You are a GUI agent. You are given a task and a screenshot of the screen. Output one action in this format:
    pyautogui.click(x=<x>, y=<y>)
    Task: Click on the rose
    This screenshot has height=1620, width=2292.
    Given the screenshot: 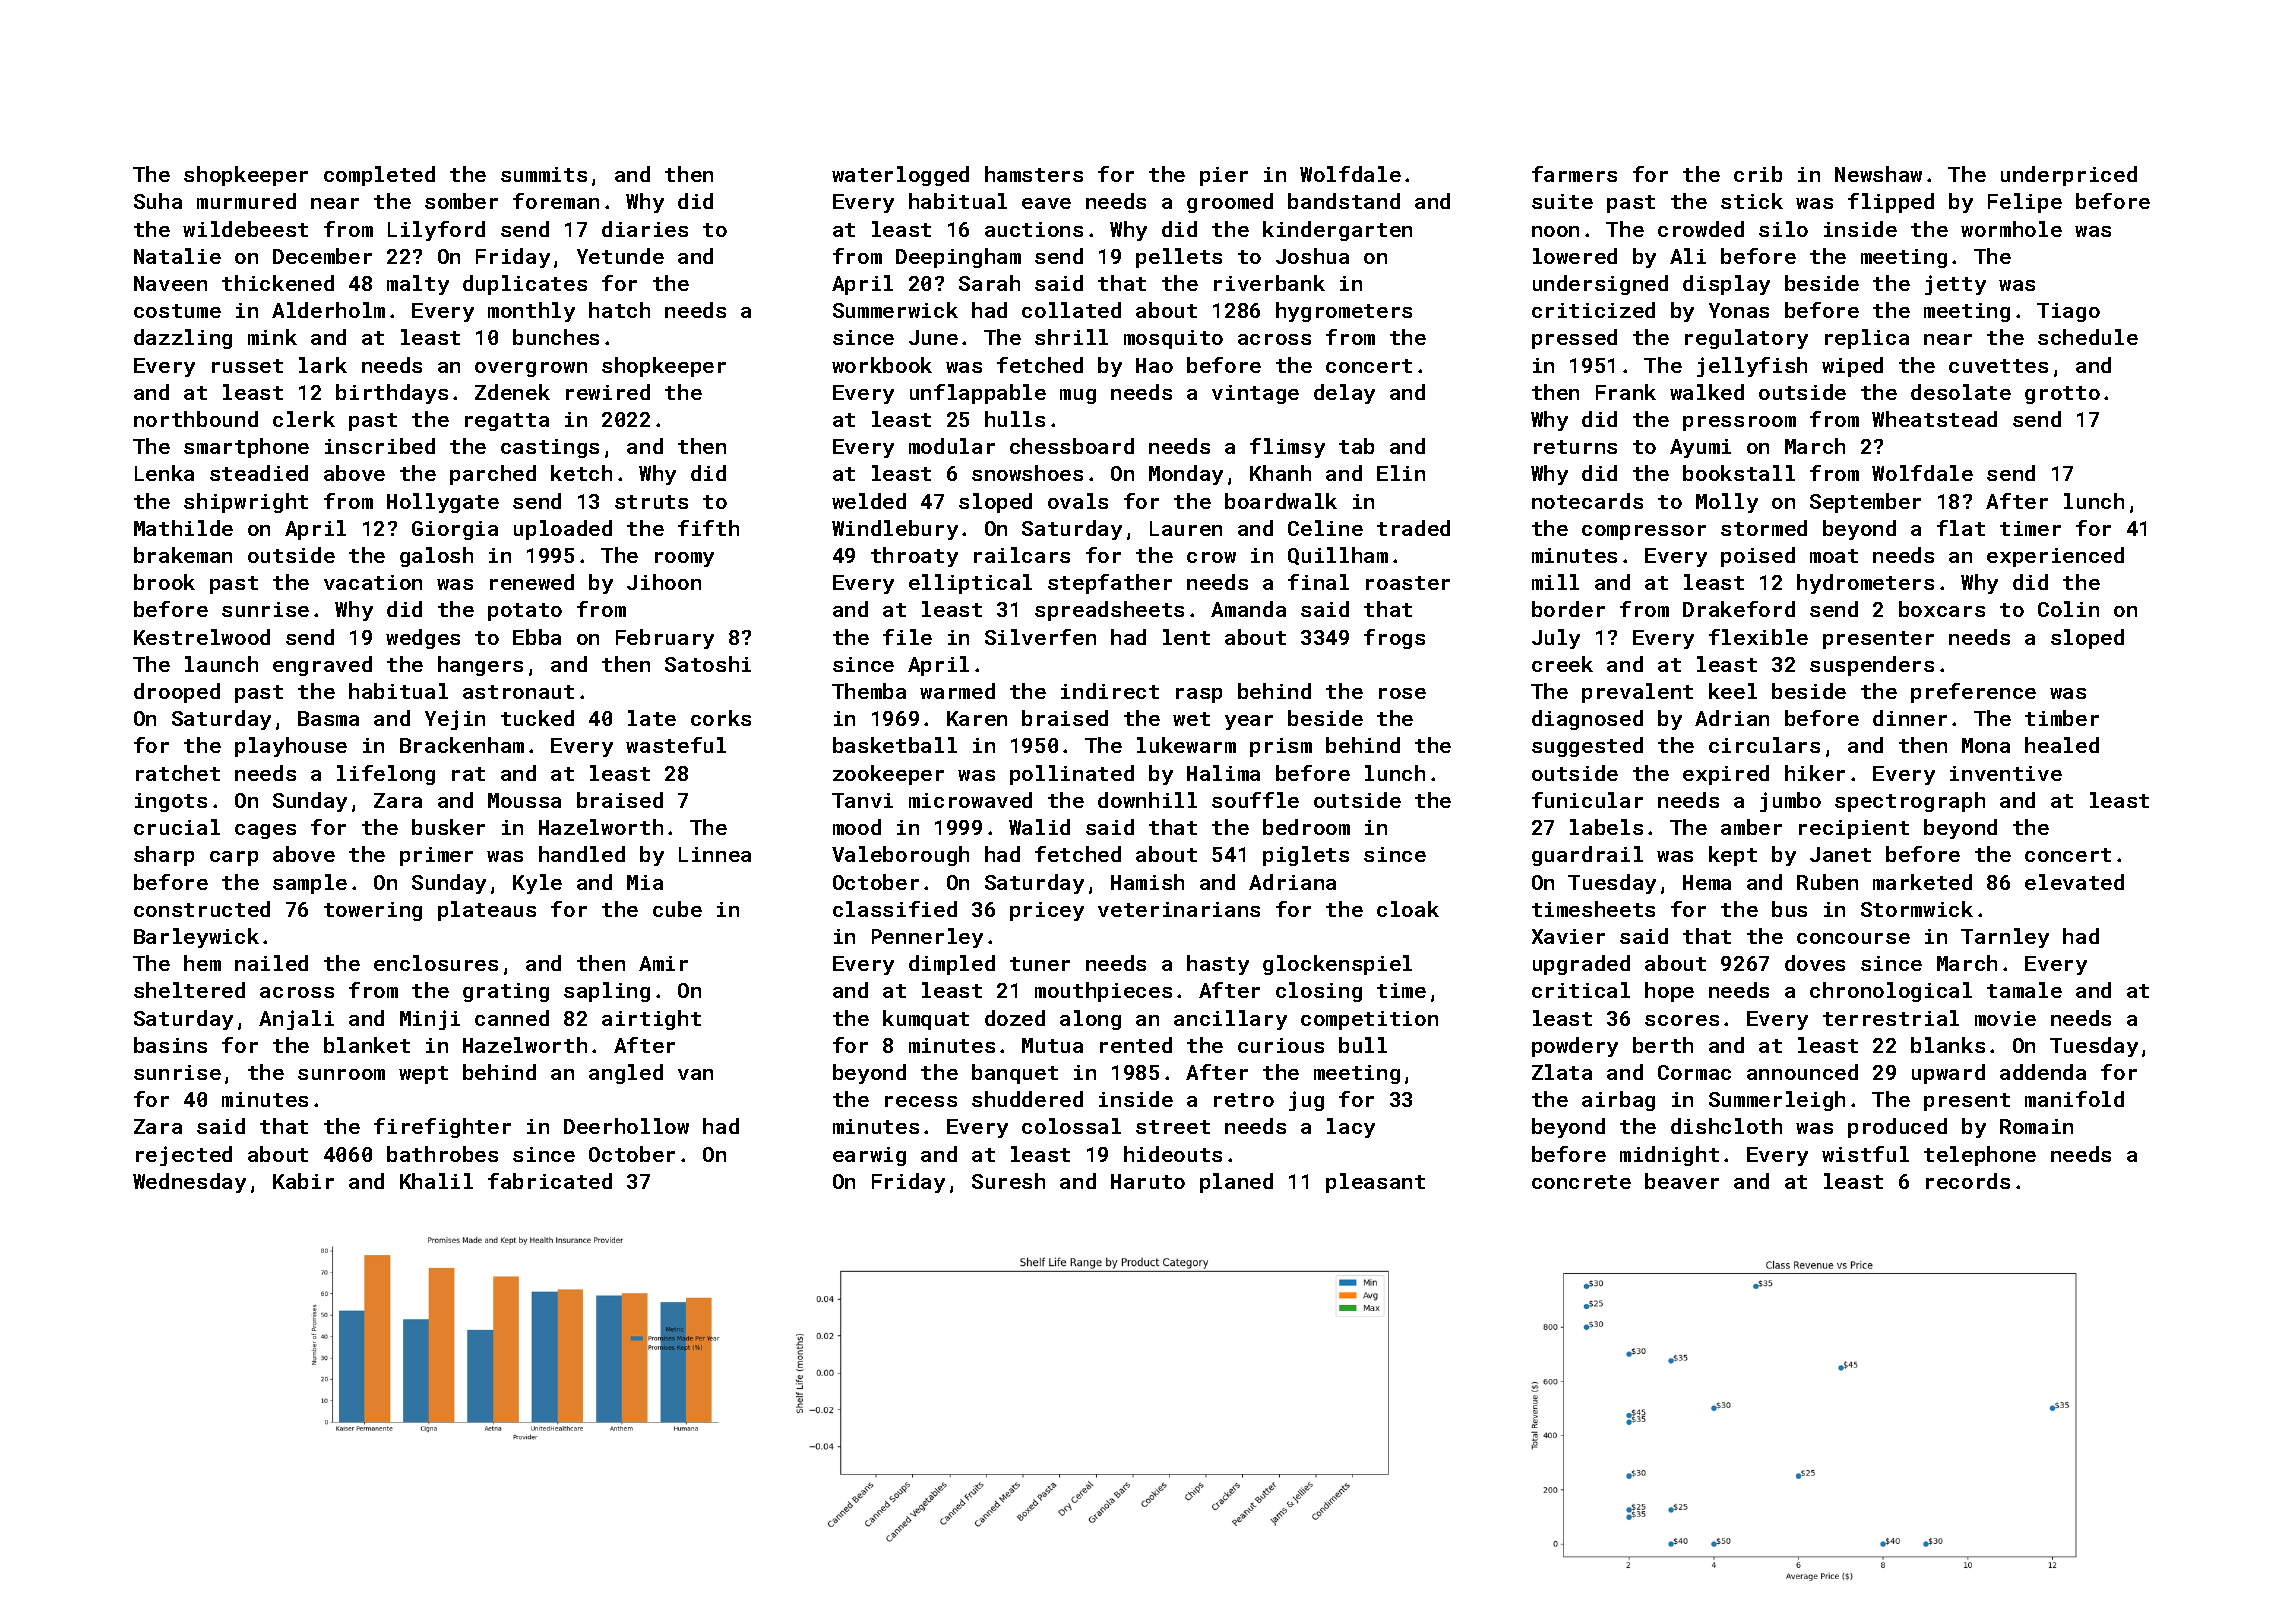 What is the action you would take?
    pyautogui.click(x=1402, y=693)
